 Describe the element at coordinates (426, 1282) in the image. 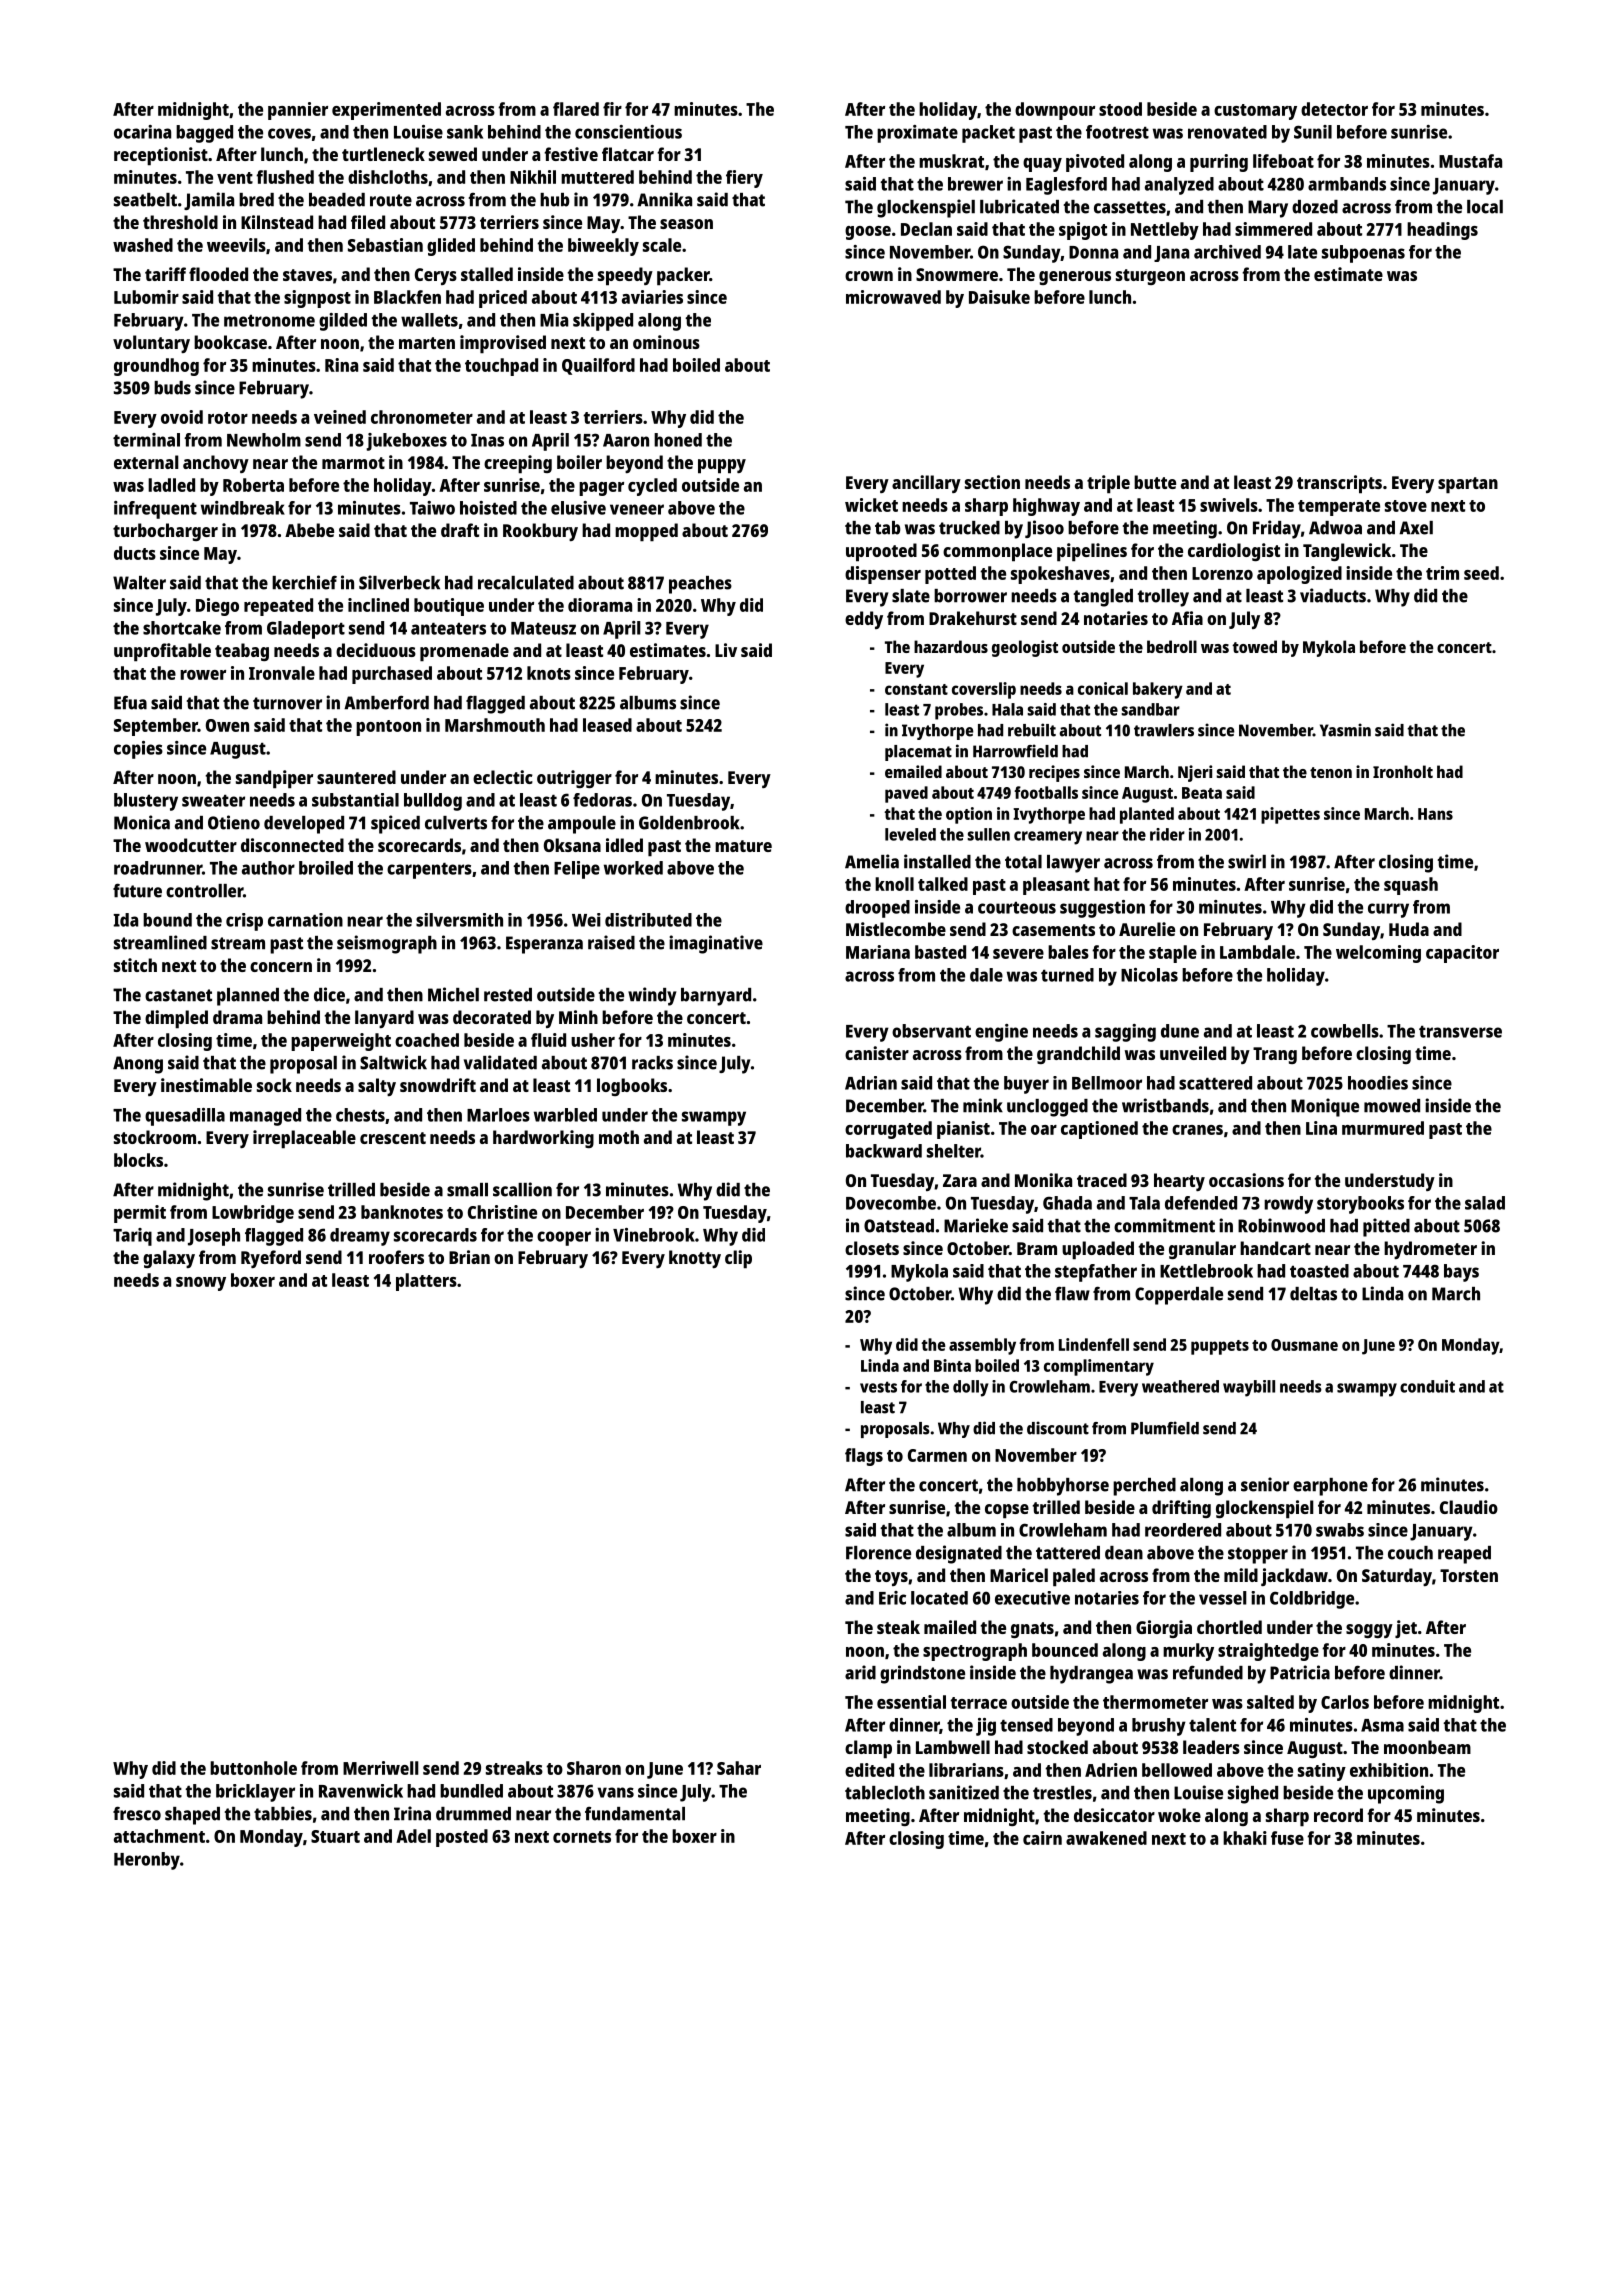

I see `platters` at that location.
